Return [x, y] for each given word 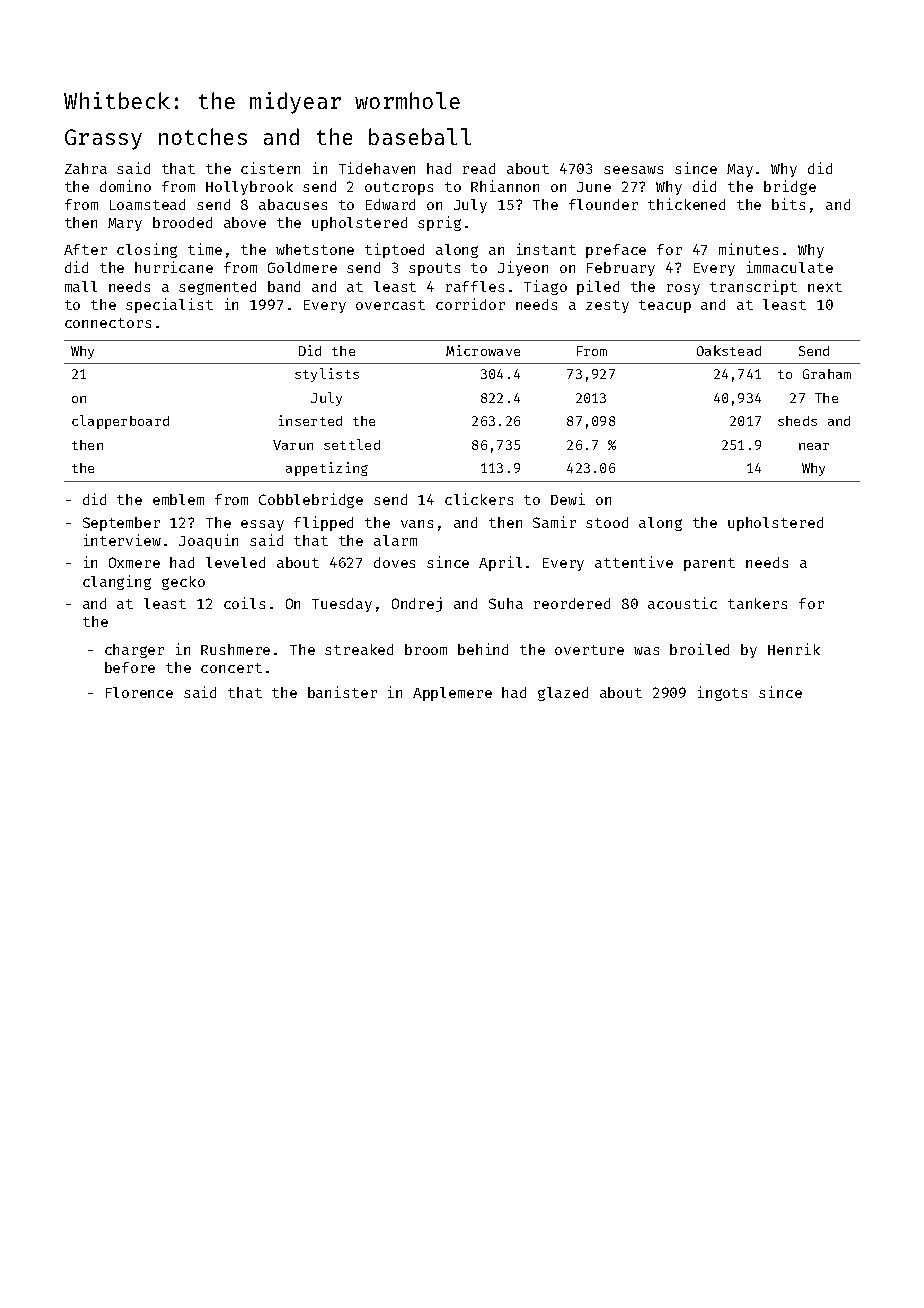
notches [203, 136]
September [121, 524]
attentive [634, 562]
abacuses [293, 204]
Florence [139, 692]
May [740, 170]
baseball [420, 136]
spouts [434, 269]
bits [788, 204]
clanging [117, 582]
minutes [748, 249]
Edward [390, 204]
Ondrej [417, 604]
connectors [108, 323]
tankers [757, 603]
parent [709, 564]
